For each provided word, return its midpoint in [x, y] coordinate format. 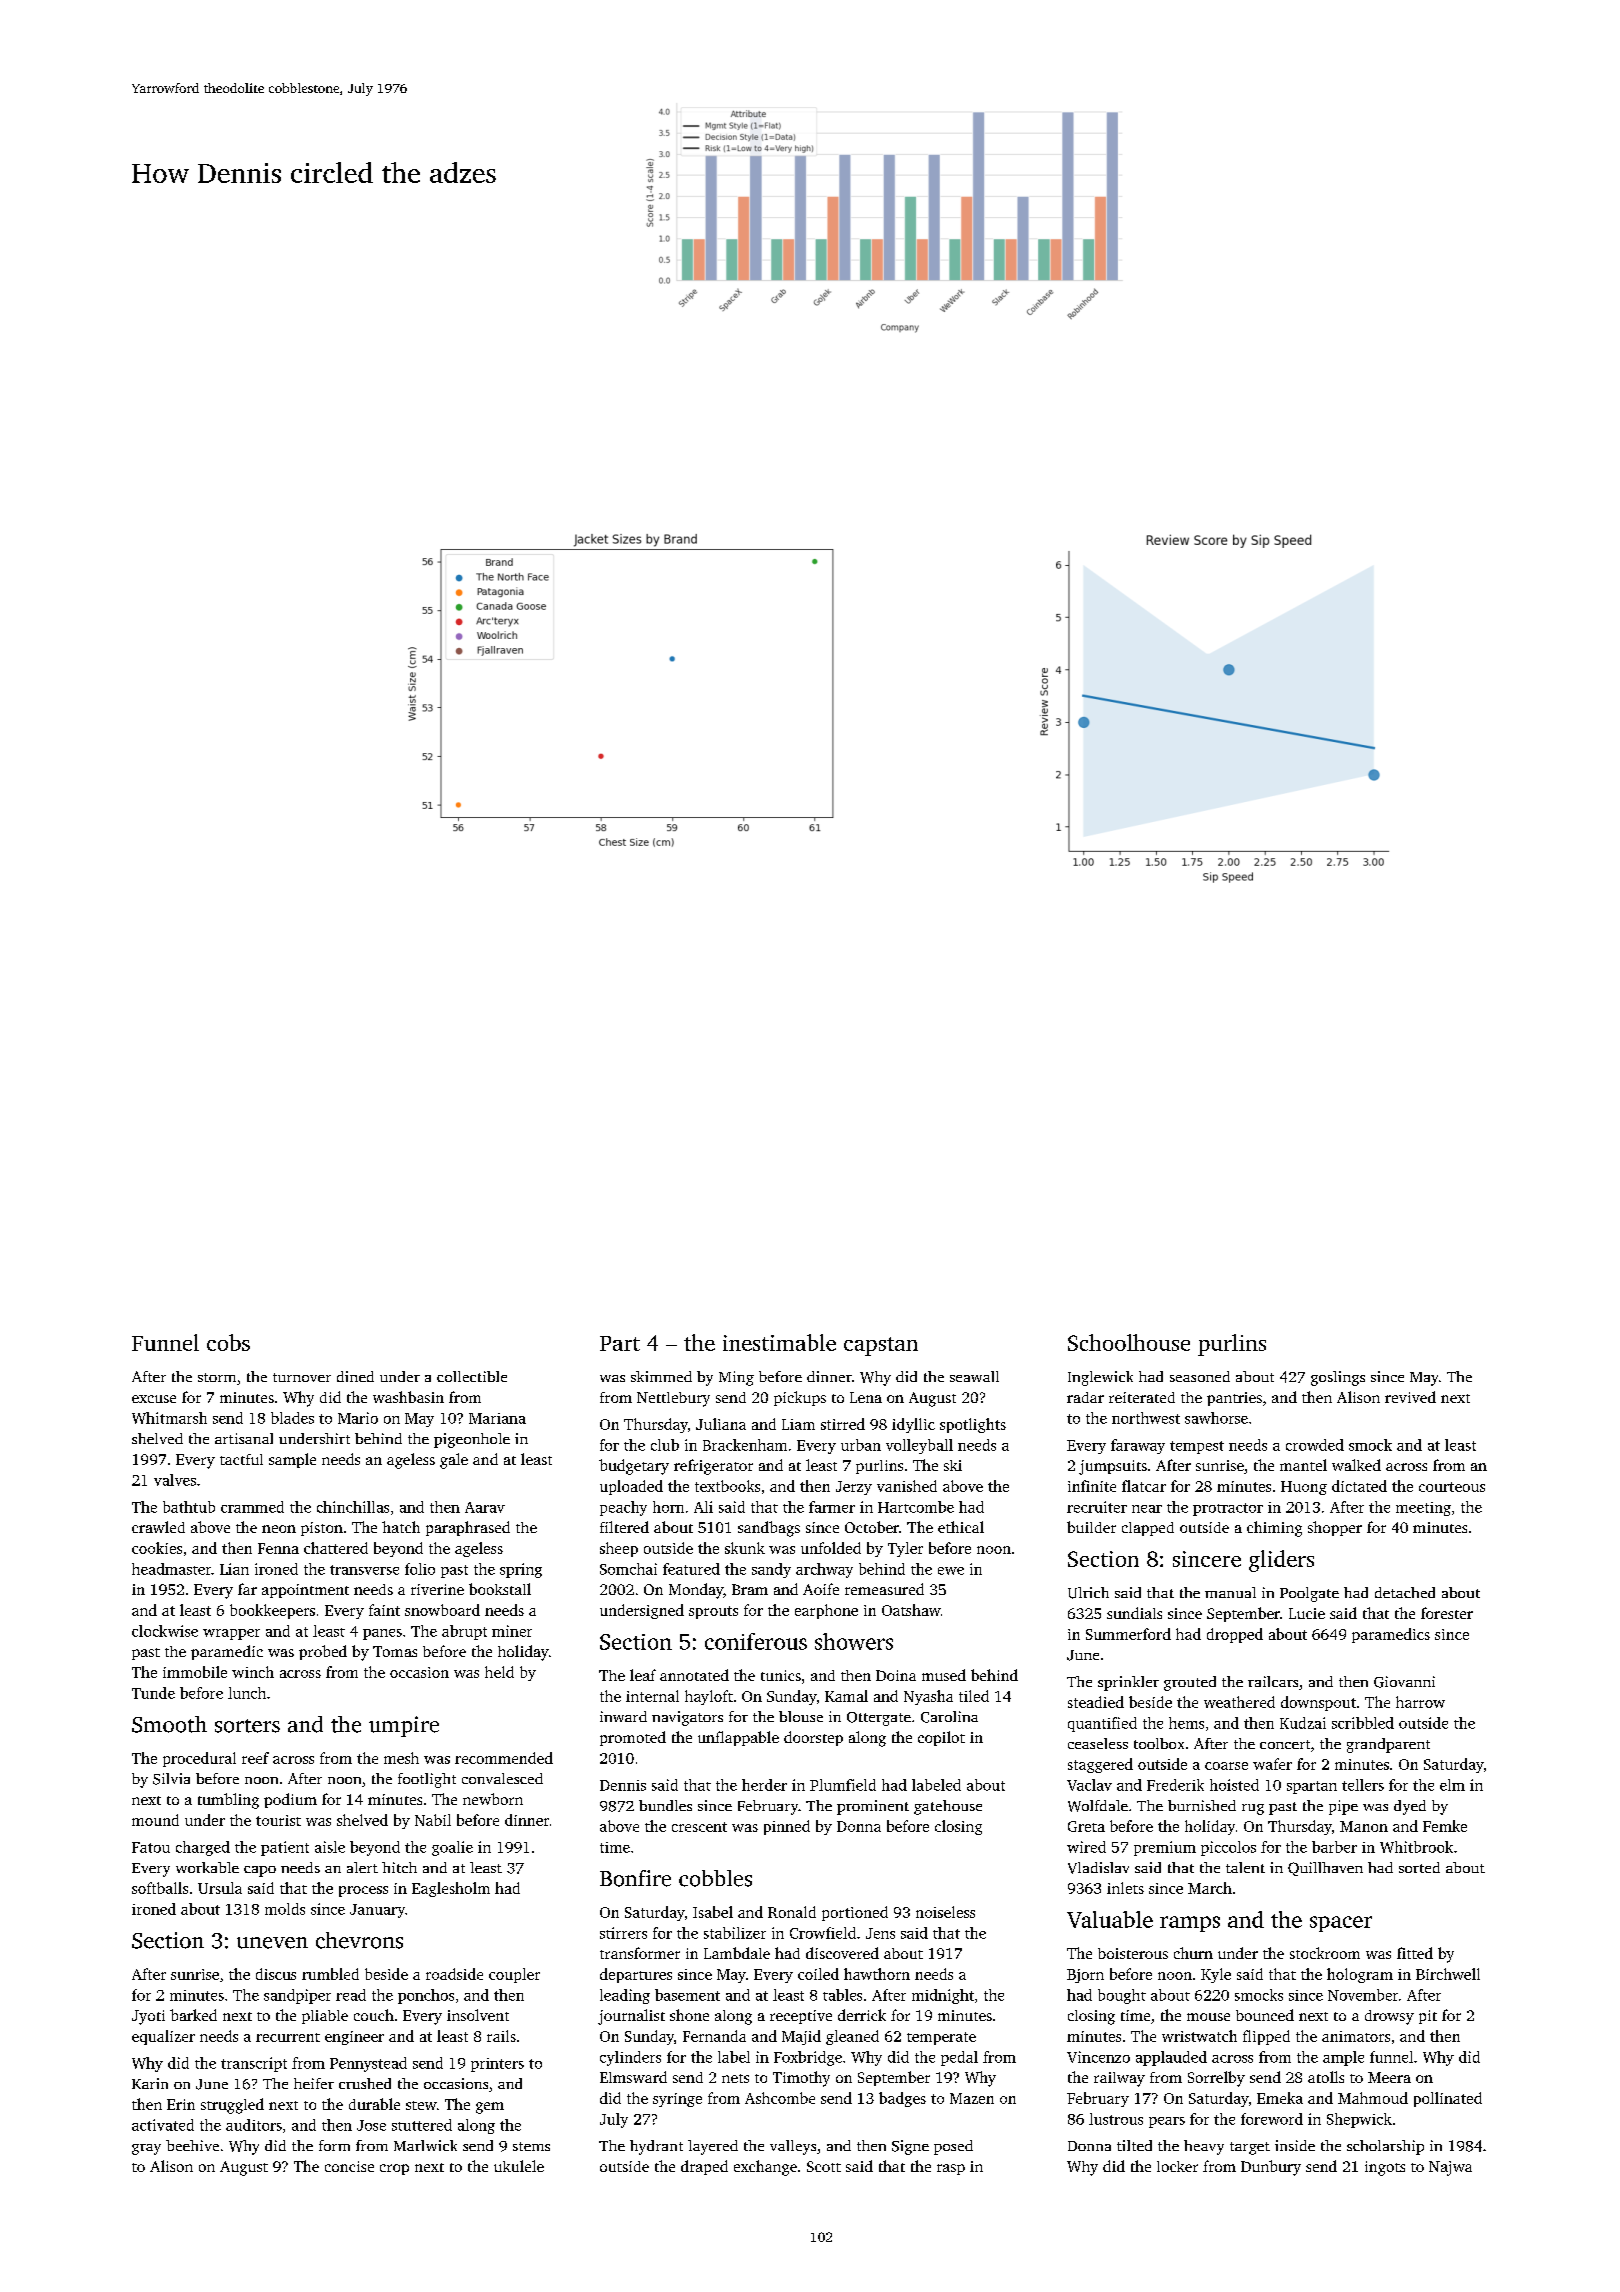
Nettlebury [673, 1399]
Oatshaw [911, 1610]
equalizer [163, 2037]
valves [175, 1480]
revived [1410, 1397]
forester [1447, 1613]
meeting [1423, 1509]
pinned [787, 1827]
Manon [1364, 1826]
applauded [1171, 2058]
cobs [228, 1342]
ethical [961, 1527]
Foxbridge [808, 2058]
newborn [493, 1799]
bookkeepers [272, 1611]
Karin [150, 2083]
